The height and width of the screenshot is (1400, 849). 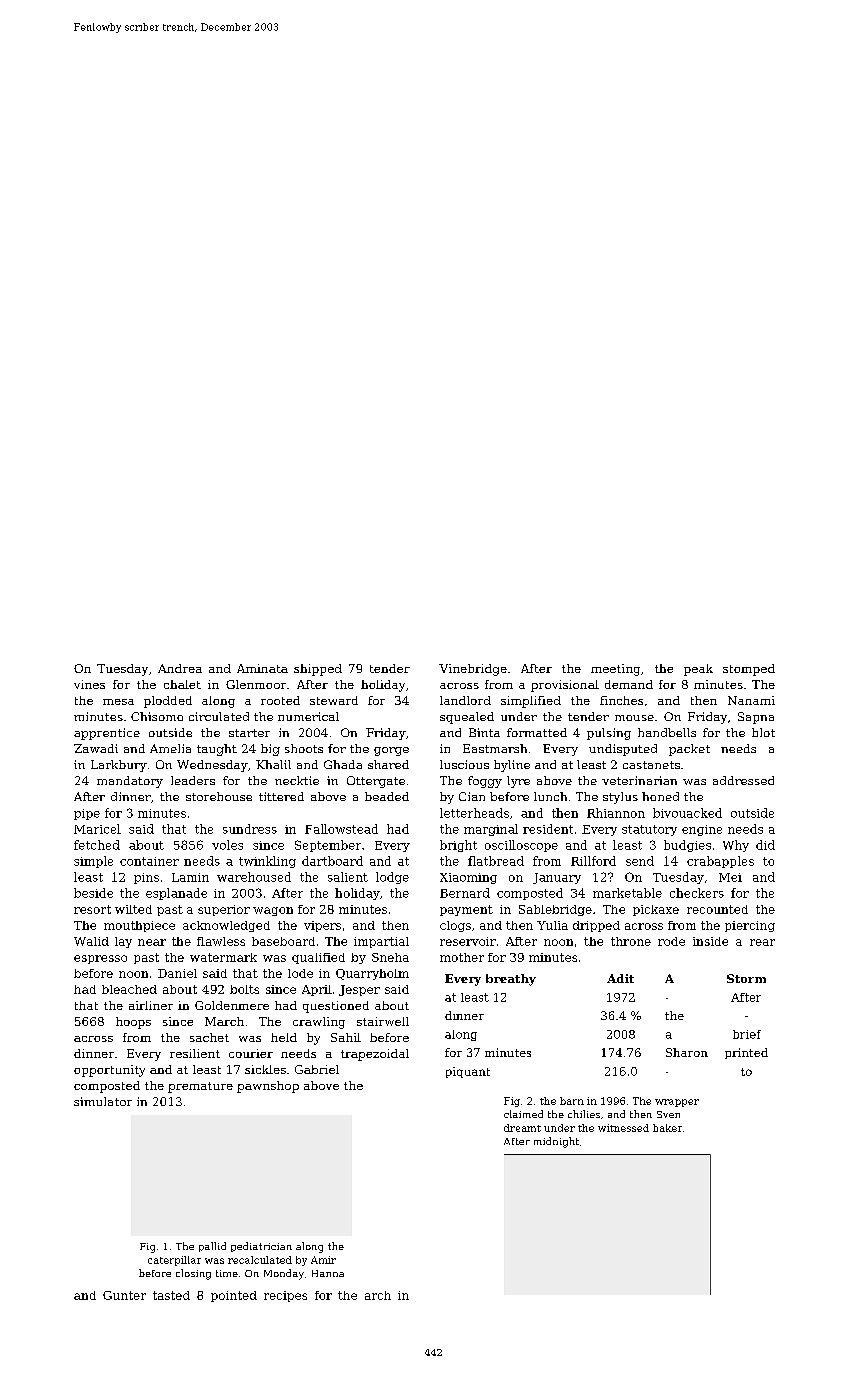 I want to click on letterheads, so click(x=474, y=813).
